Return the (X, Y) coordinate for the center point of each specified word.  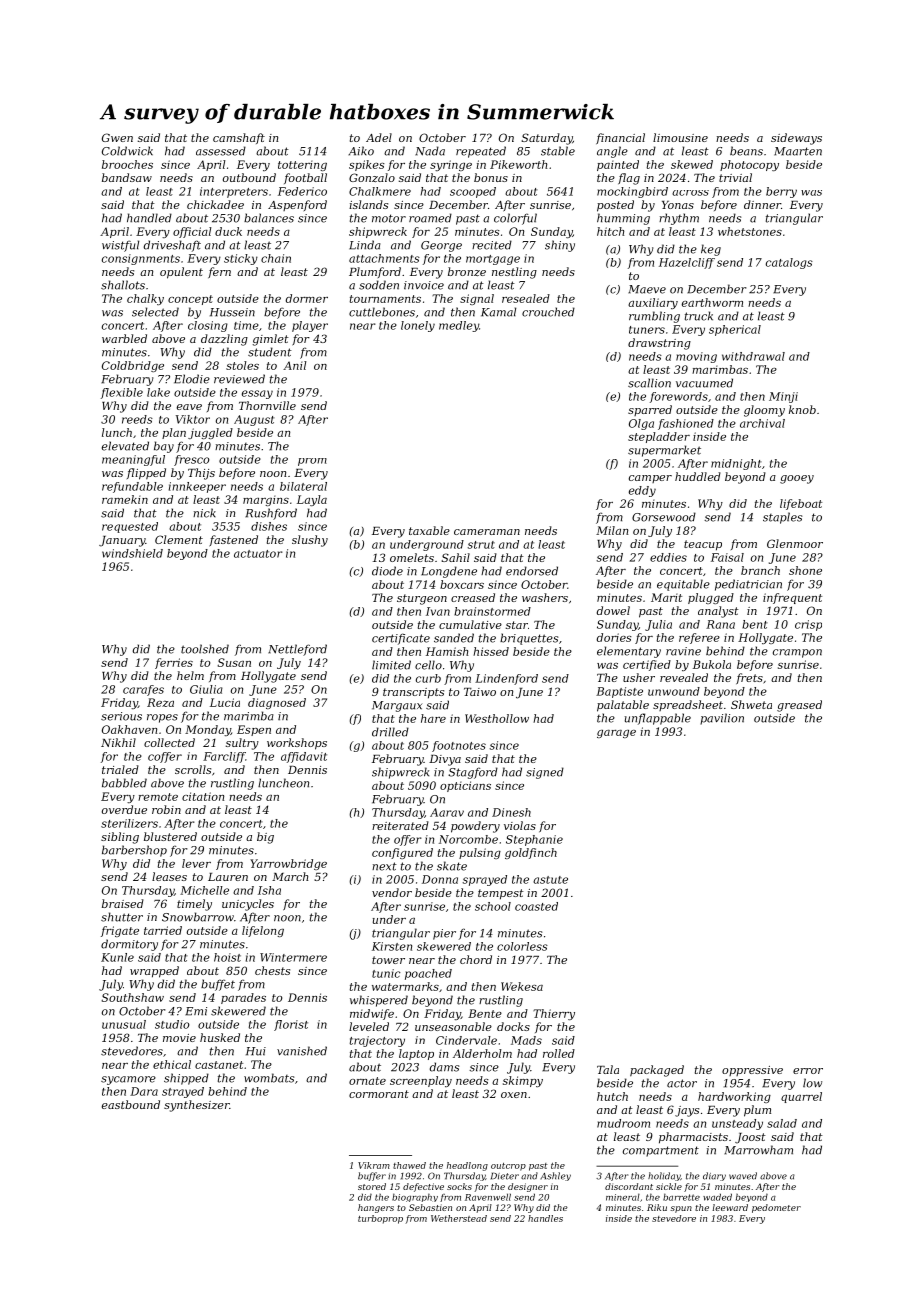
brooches (127, 164)
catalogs (789, 263)
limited (391, 665)
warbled (124, 338)
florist (291, 1025)
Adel (379, 137)
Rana (720, 624)
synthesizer (197, 1106)
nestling (514, 273)
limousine (680, 137)
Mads (526, 1040)
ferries (174, 663)
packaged (657, 1071)
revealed (684, 677)
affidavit (304, 757)
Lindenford (506, 679)
